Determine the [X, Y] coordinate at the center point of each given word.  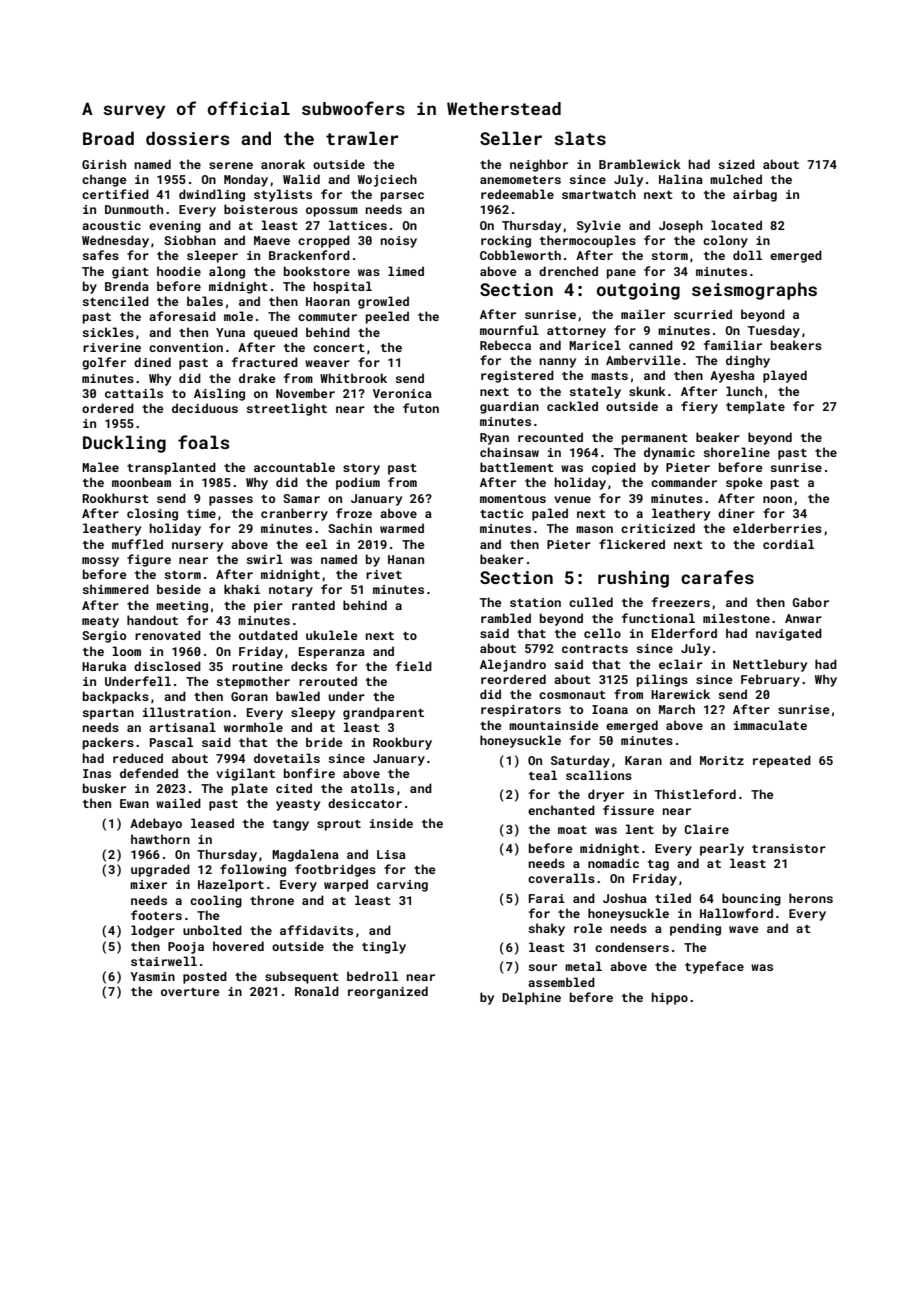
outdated [268, 635]
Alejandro [513, 665]
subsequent [302, 977]
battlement [517, 467]
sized [737, 164]
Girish [104, 164]
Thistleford [695, 794]
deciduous [205, 408]
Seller [511, 138]
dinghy [748, 361]
